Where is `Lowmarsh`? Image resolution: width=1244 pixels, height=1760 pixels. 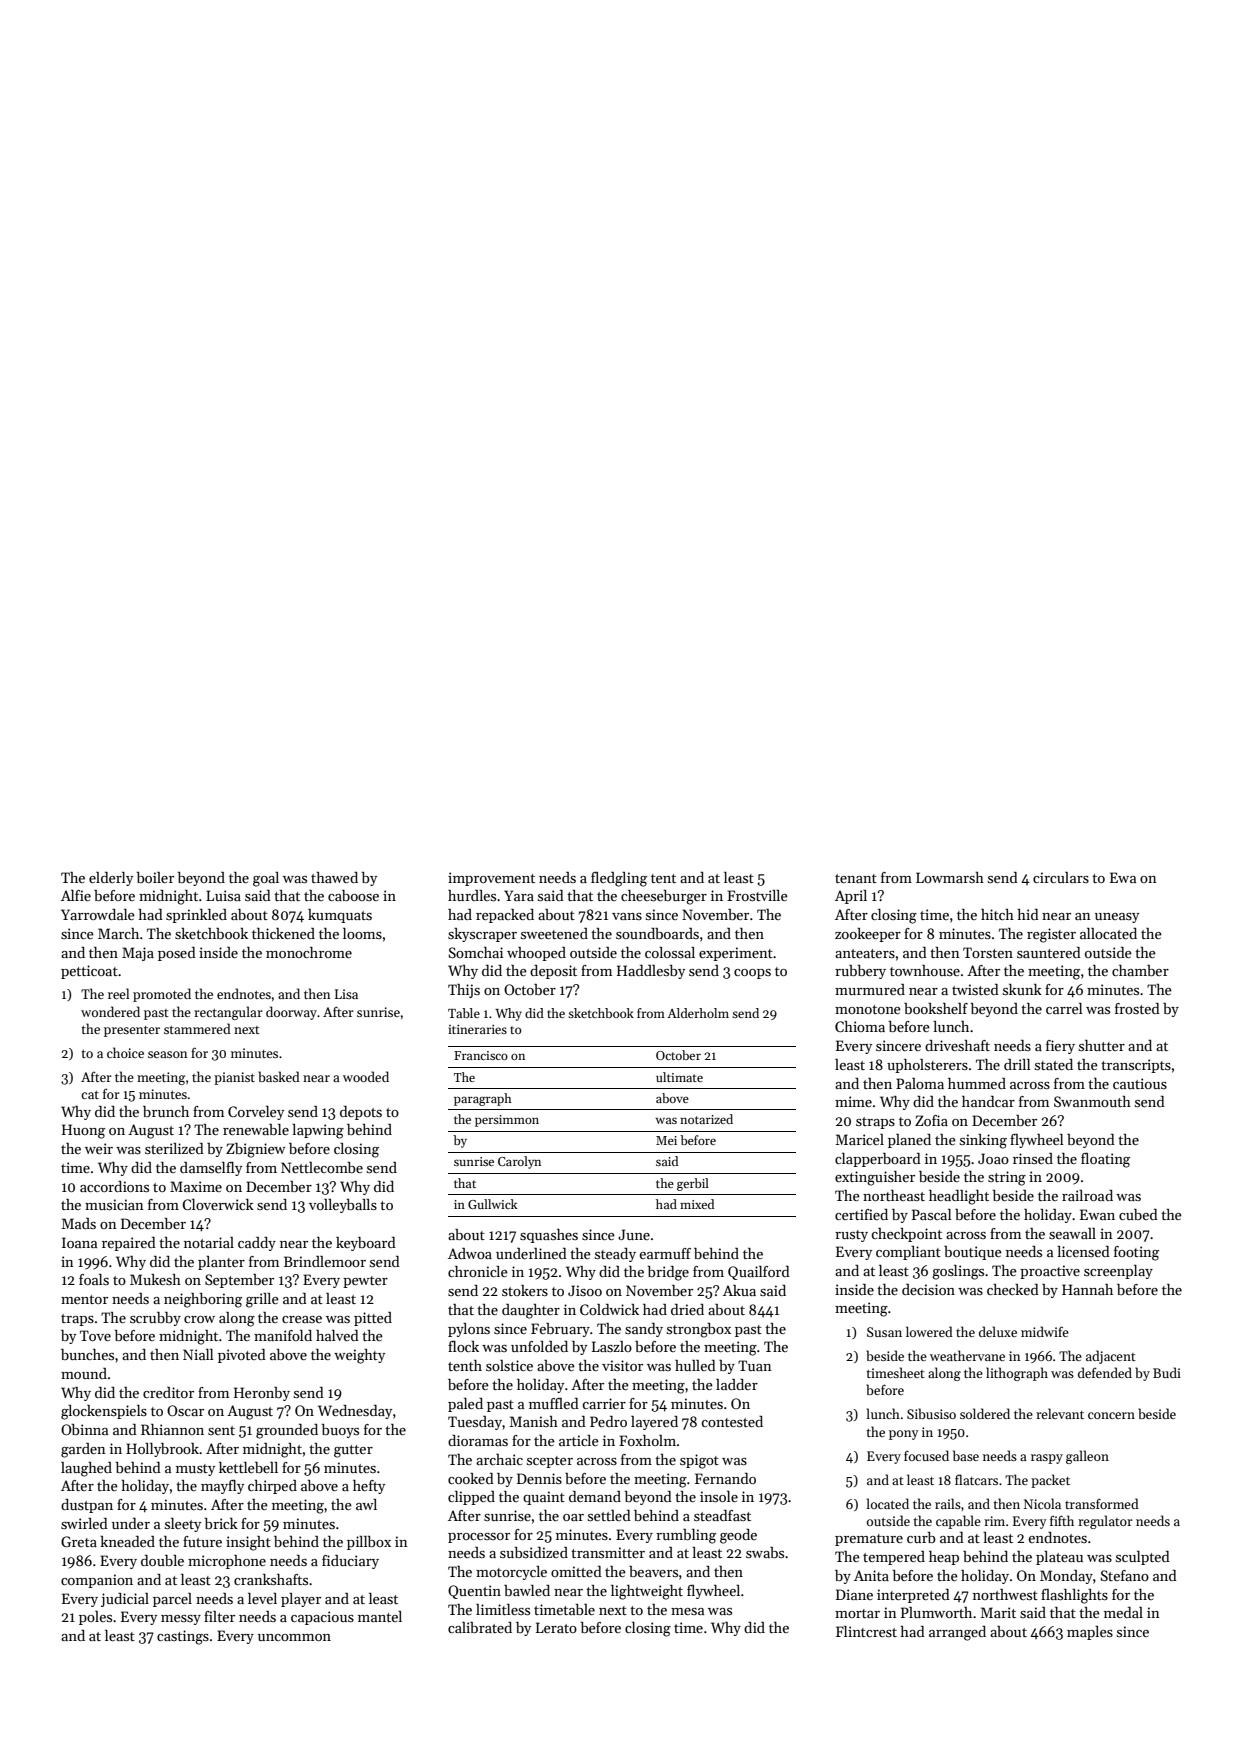 Lowmarsh is located at coordinates (950, 877).
